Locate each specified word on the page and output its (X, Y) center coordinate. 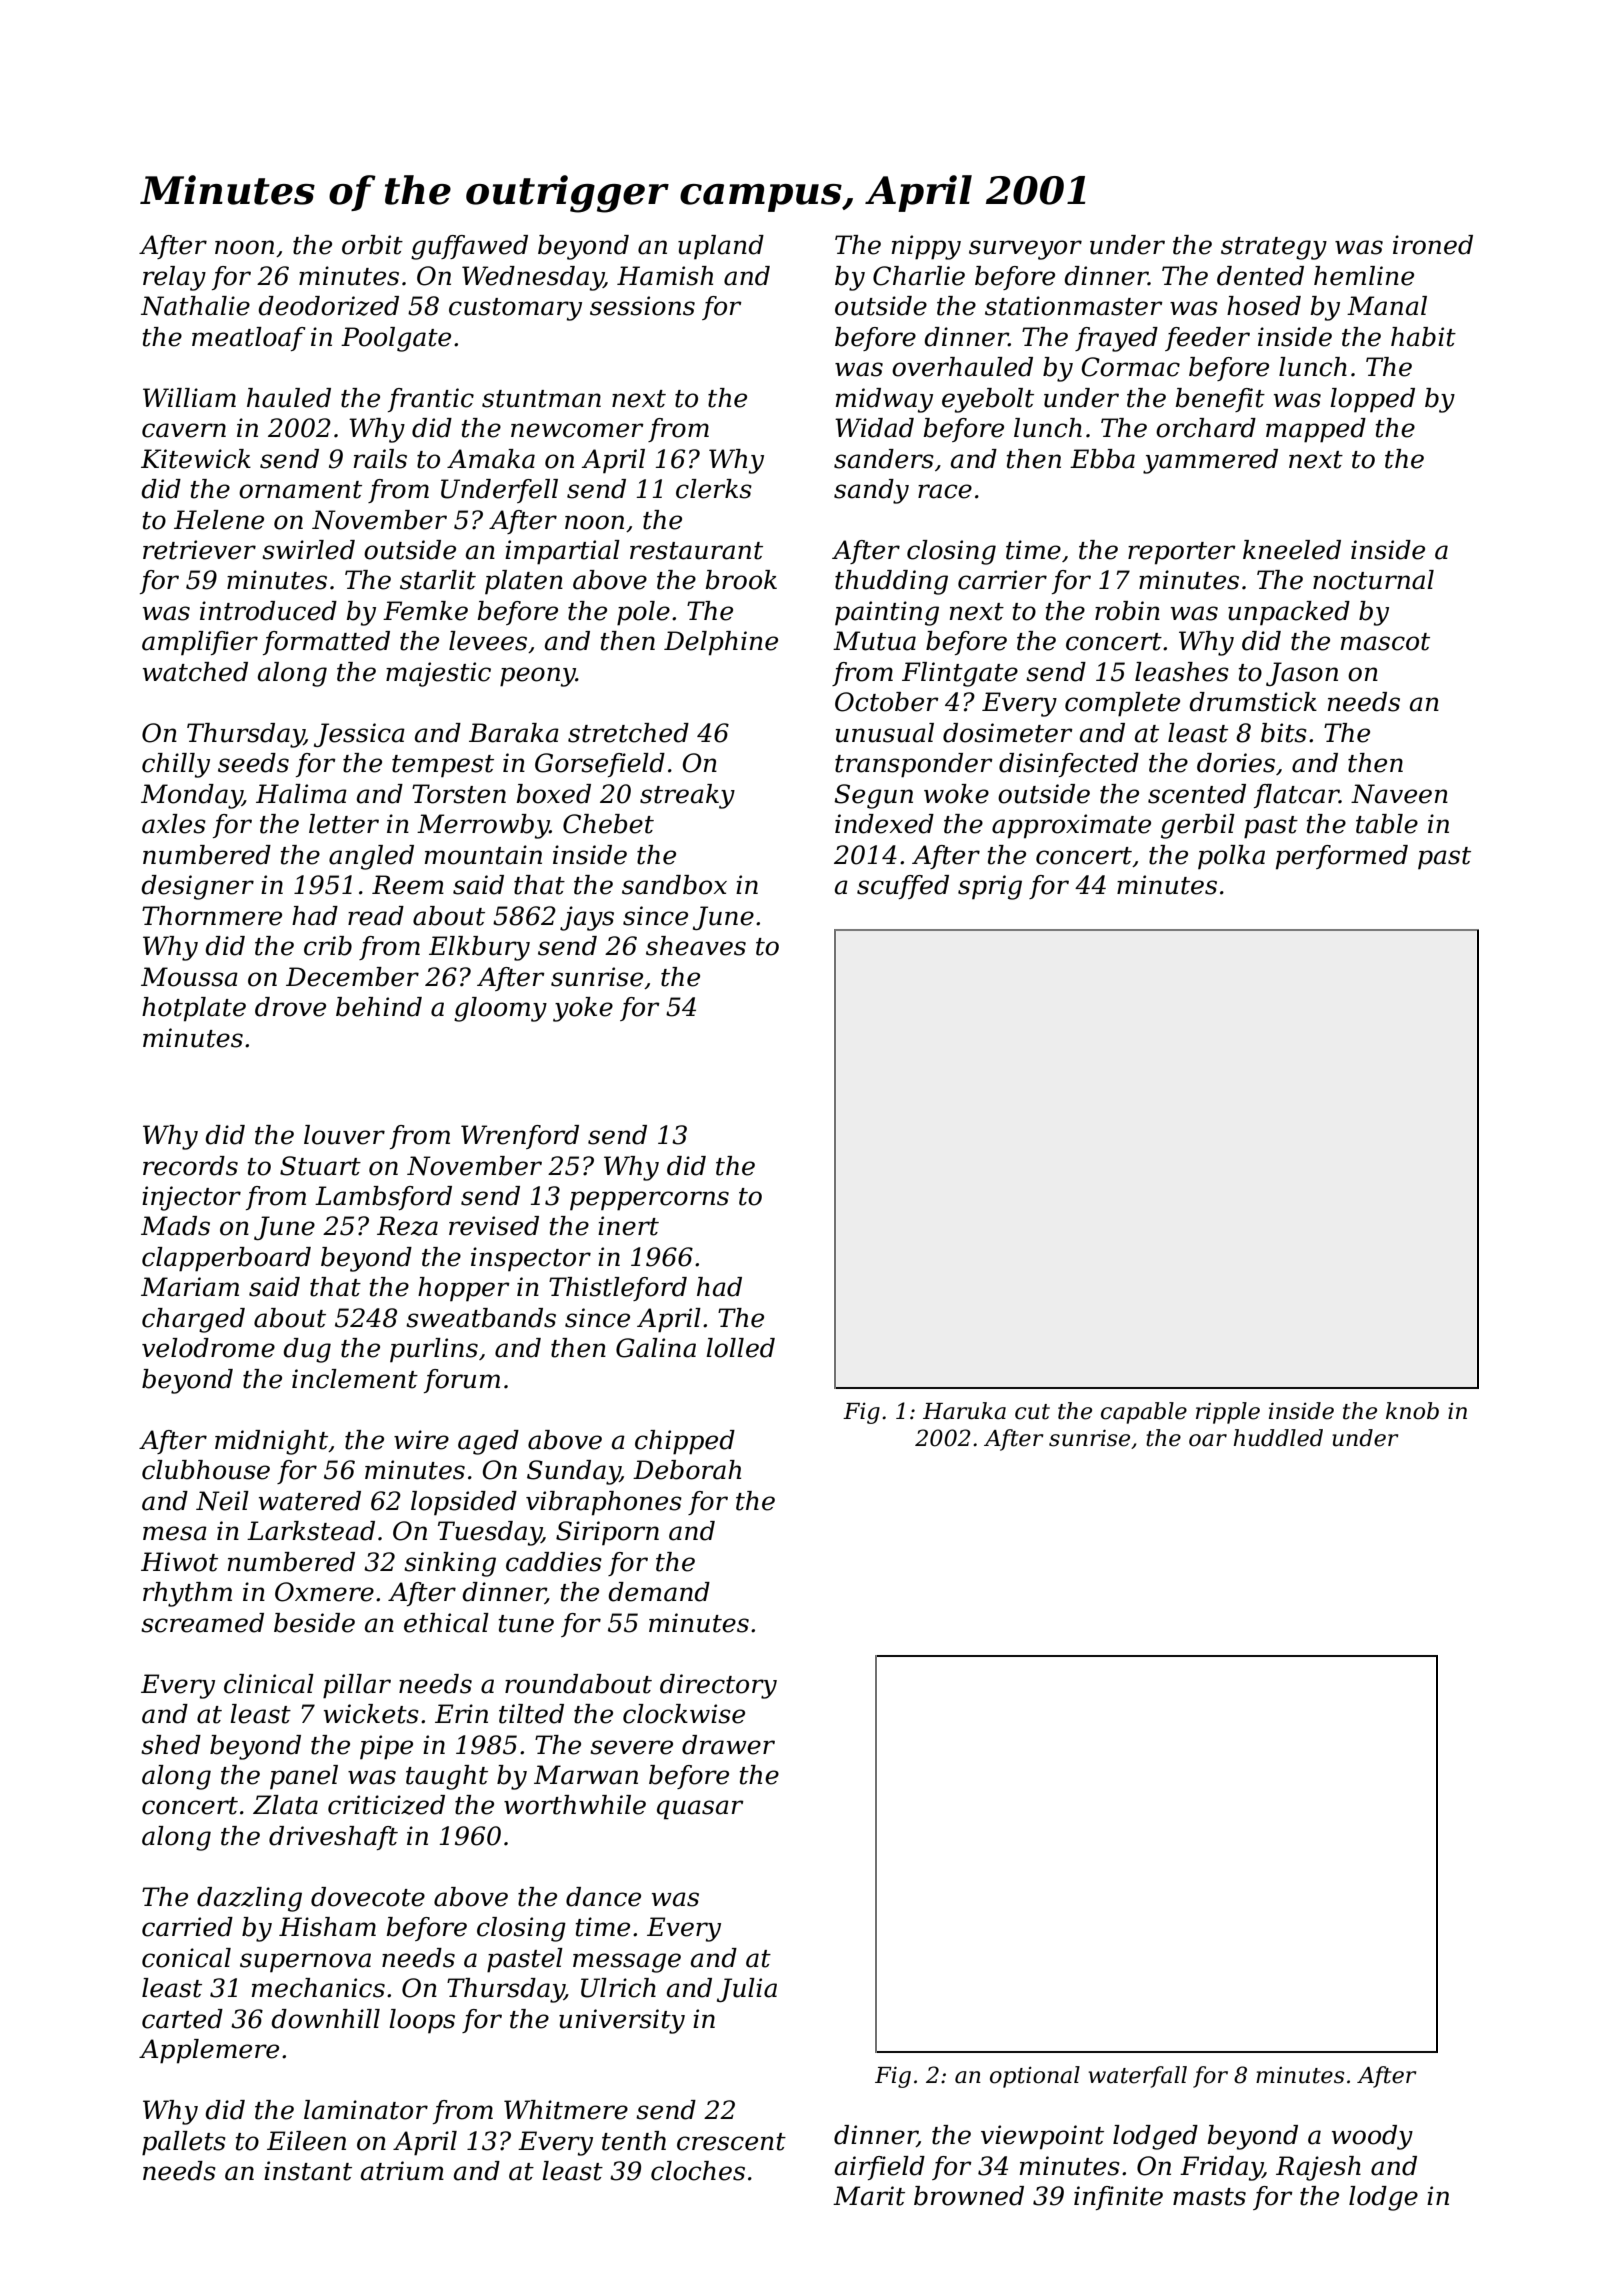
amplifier (200, 643)
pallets (184, 2143)
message (627, 1963)
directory (718, 1686)
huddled (1278, 1438)
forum (462, 1381)
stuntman (541, 399)
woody (1372, 2137)
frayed (1116, 339)
